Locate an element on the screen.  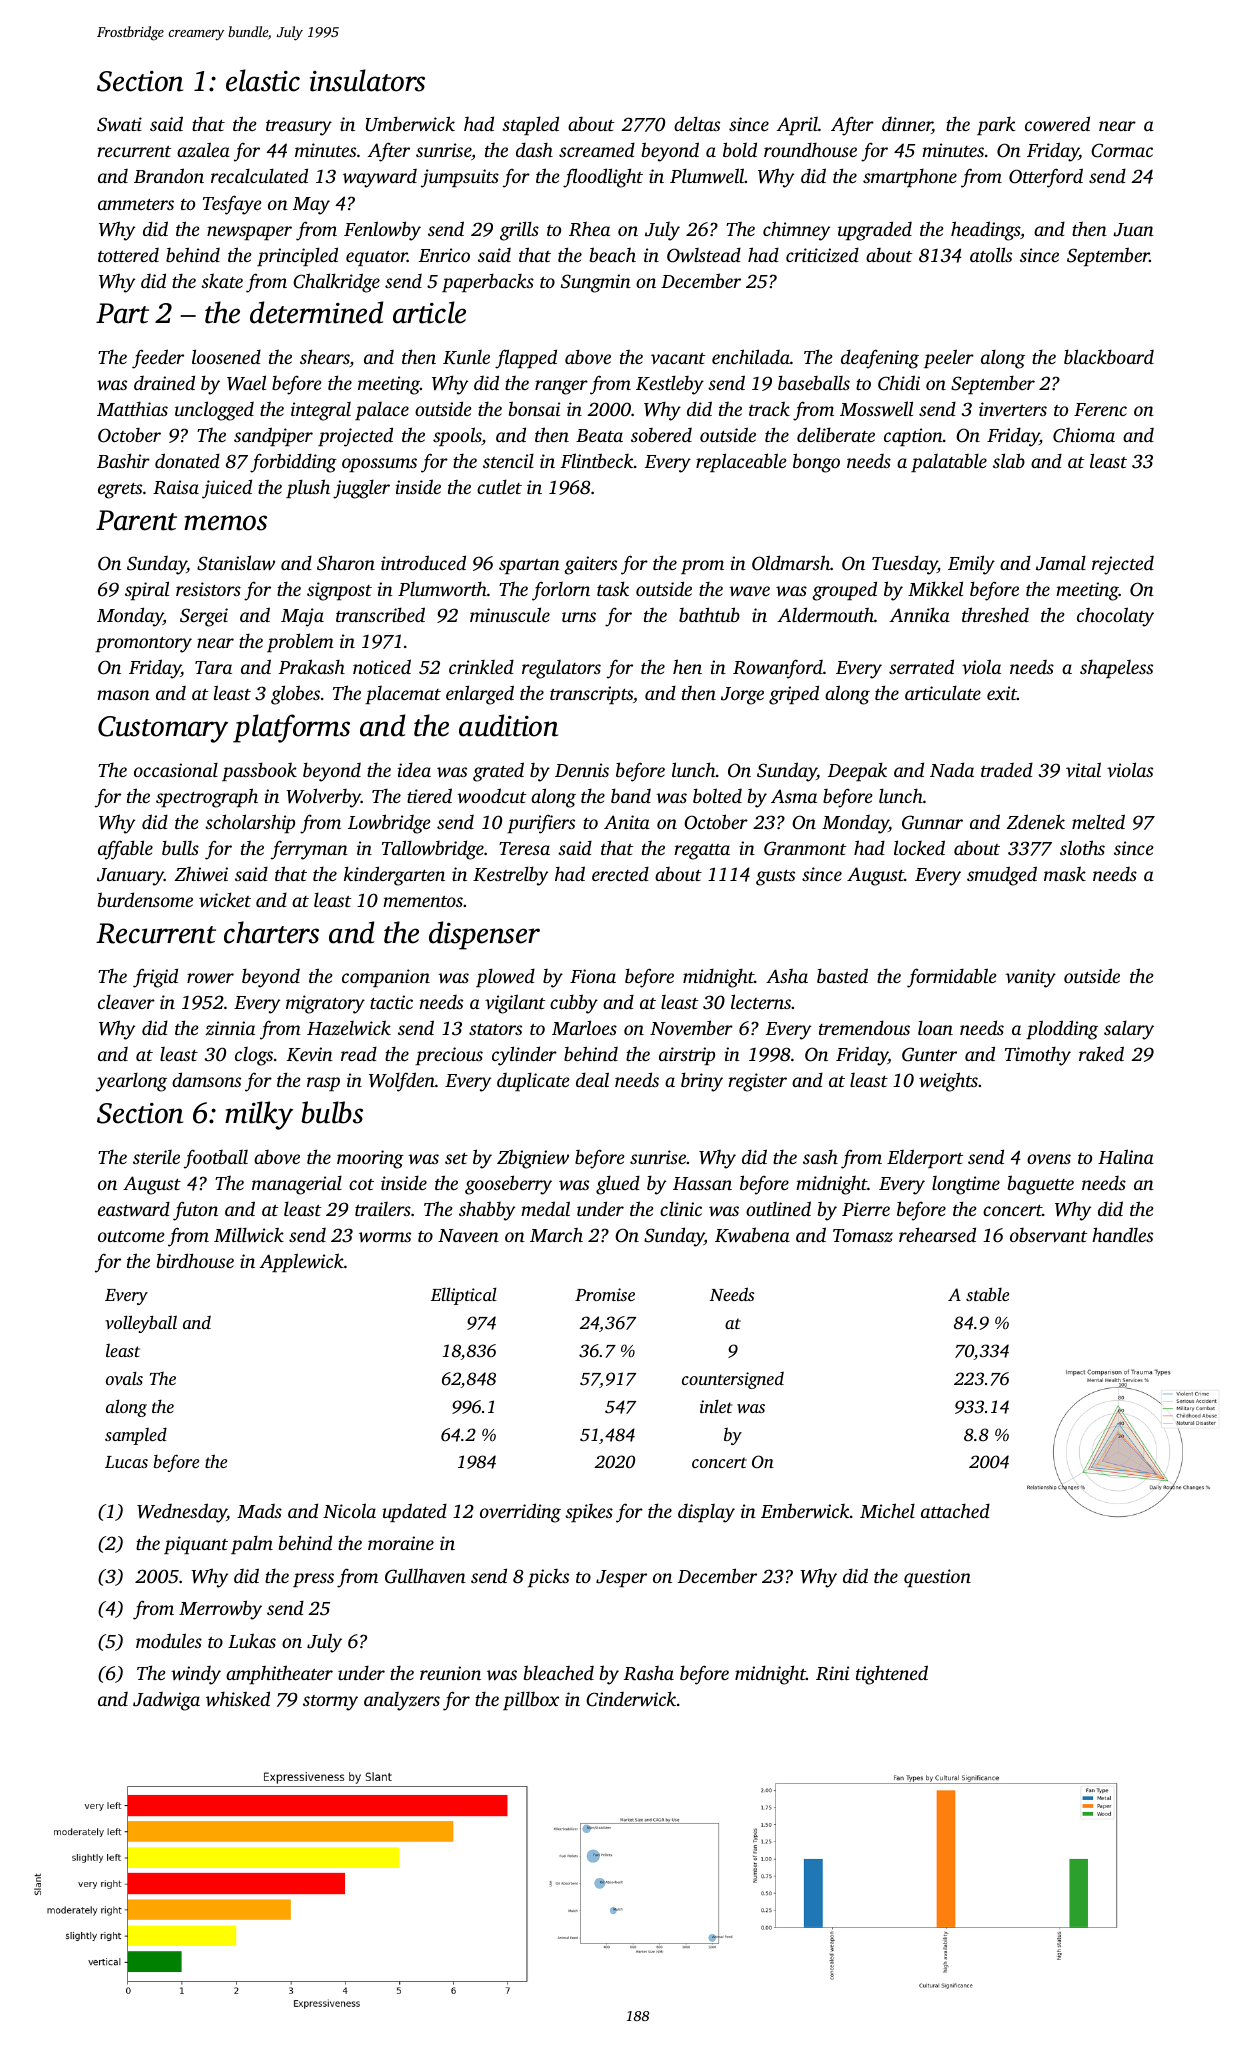
frigid is located at coordinates (155, 978).
